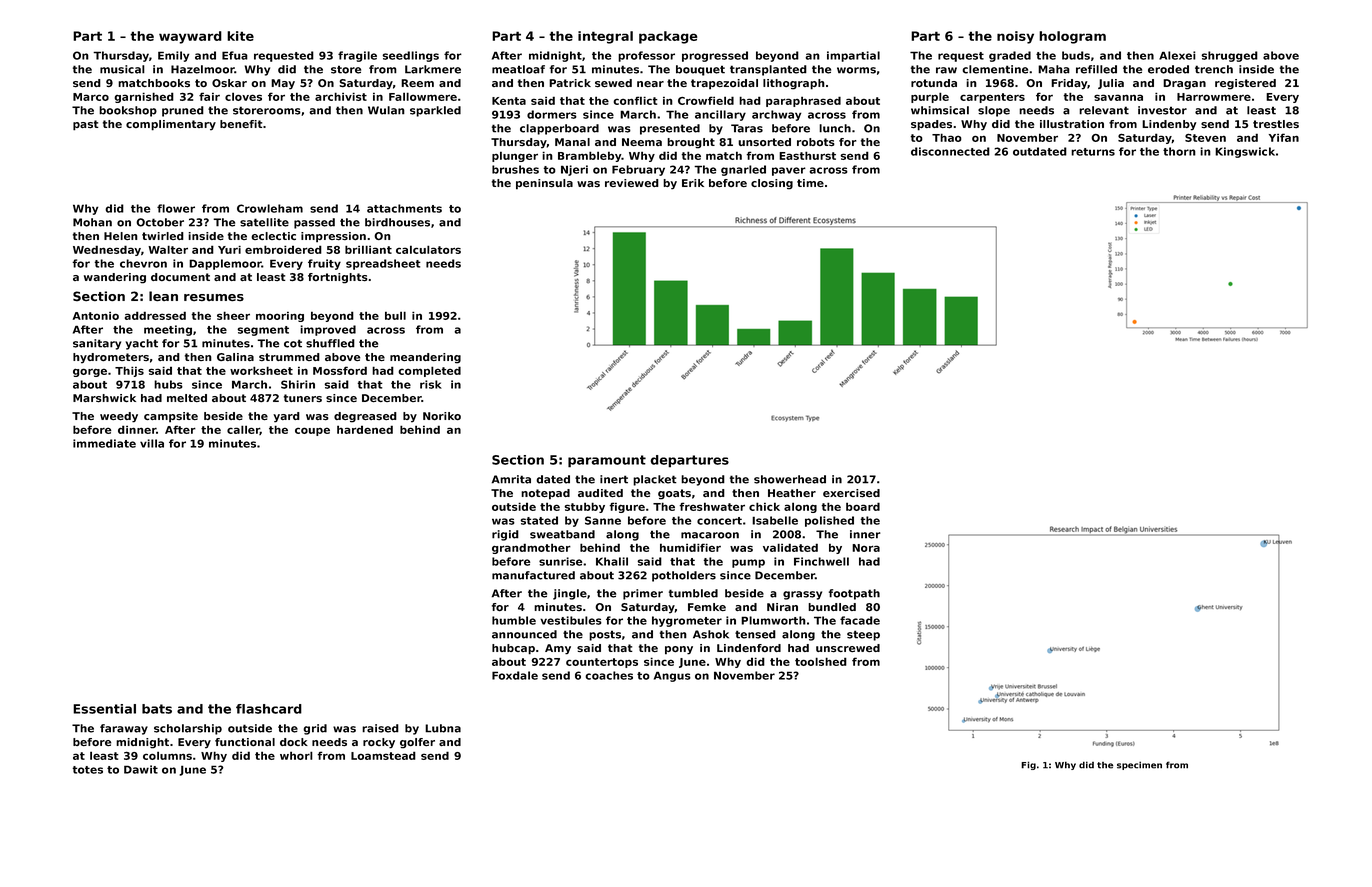 The image size is (1372, 887). I want to click on worms, so click(856, 70).
